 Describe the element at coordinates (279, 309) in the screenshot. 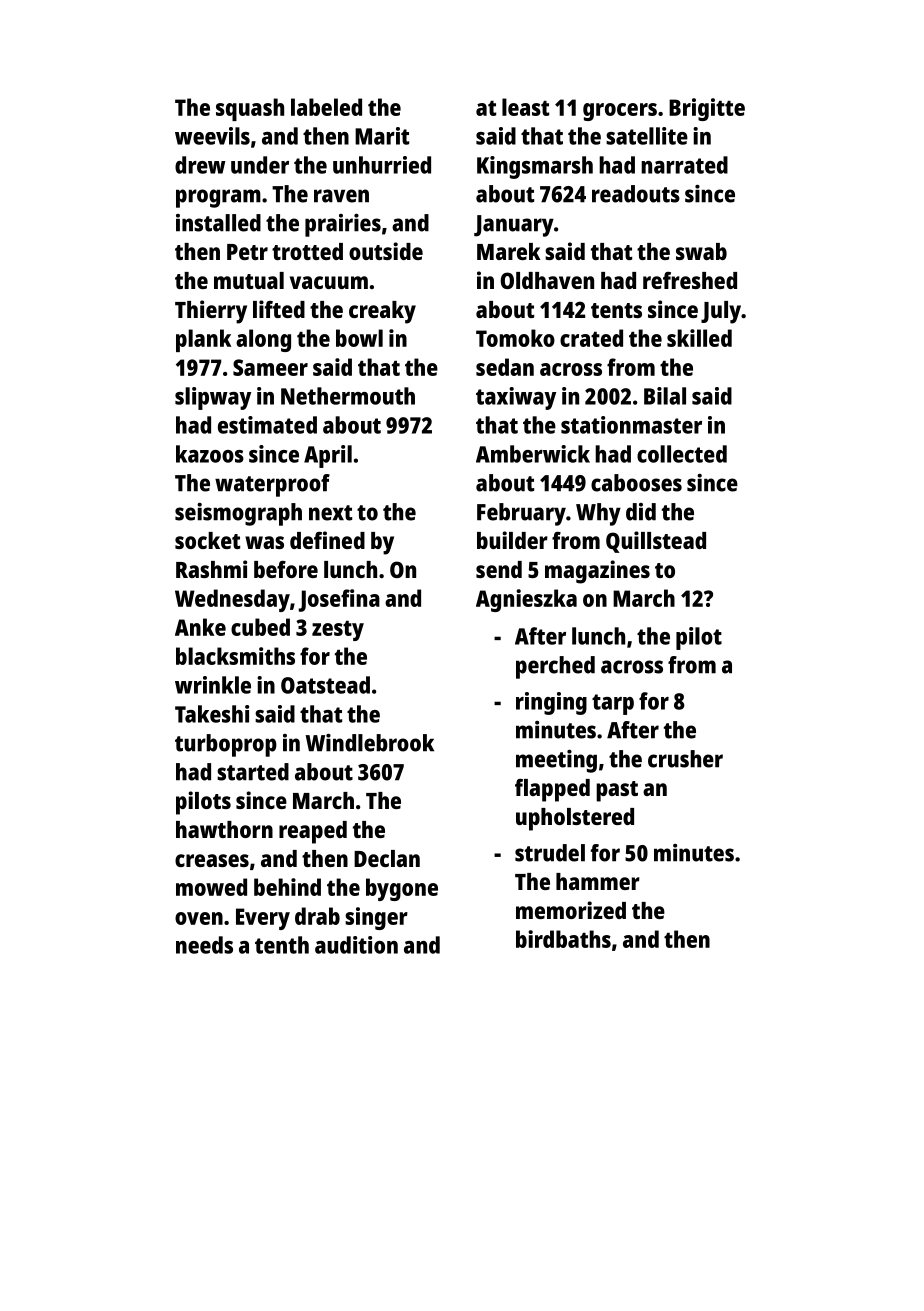

I see `lifted` at that location.
